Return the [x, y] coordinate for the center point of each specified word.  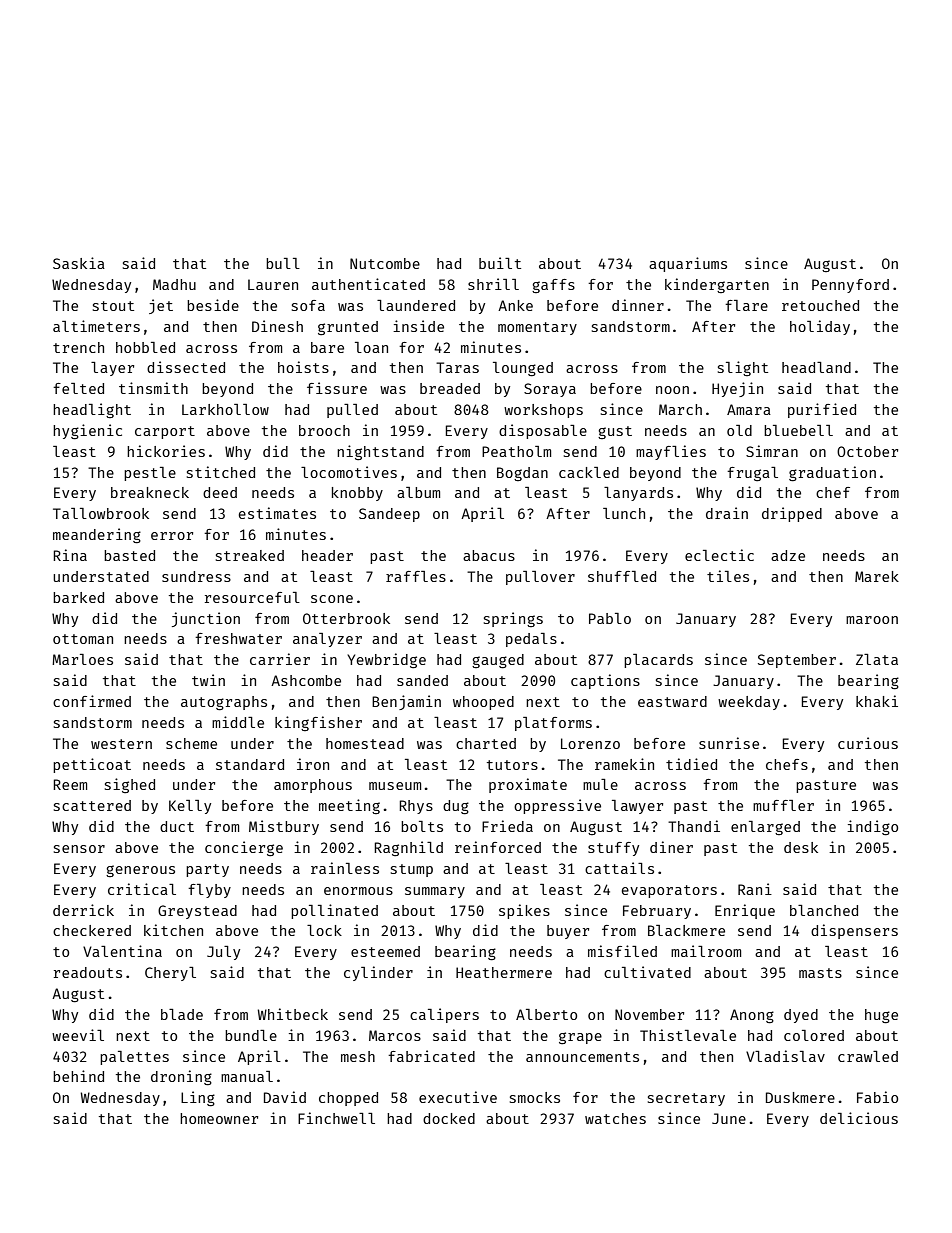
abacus [489, 555]
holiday [820, 327]
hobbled [145, 347]
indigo [872, 827]
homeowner [219, 1118]
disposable [543, 431]
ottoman [83, 639]
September [797, 661]
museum [395, 786]
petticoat [92, 765]
